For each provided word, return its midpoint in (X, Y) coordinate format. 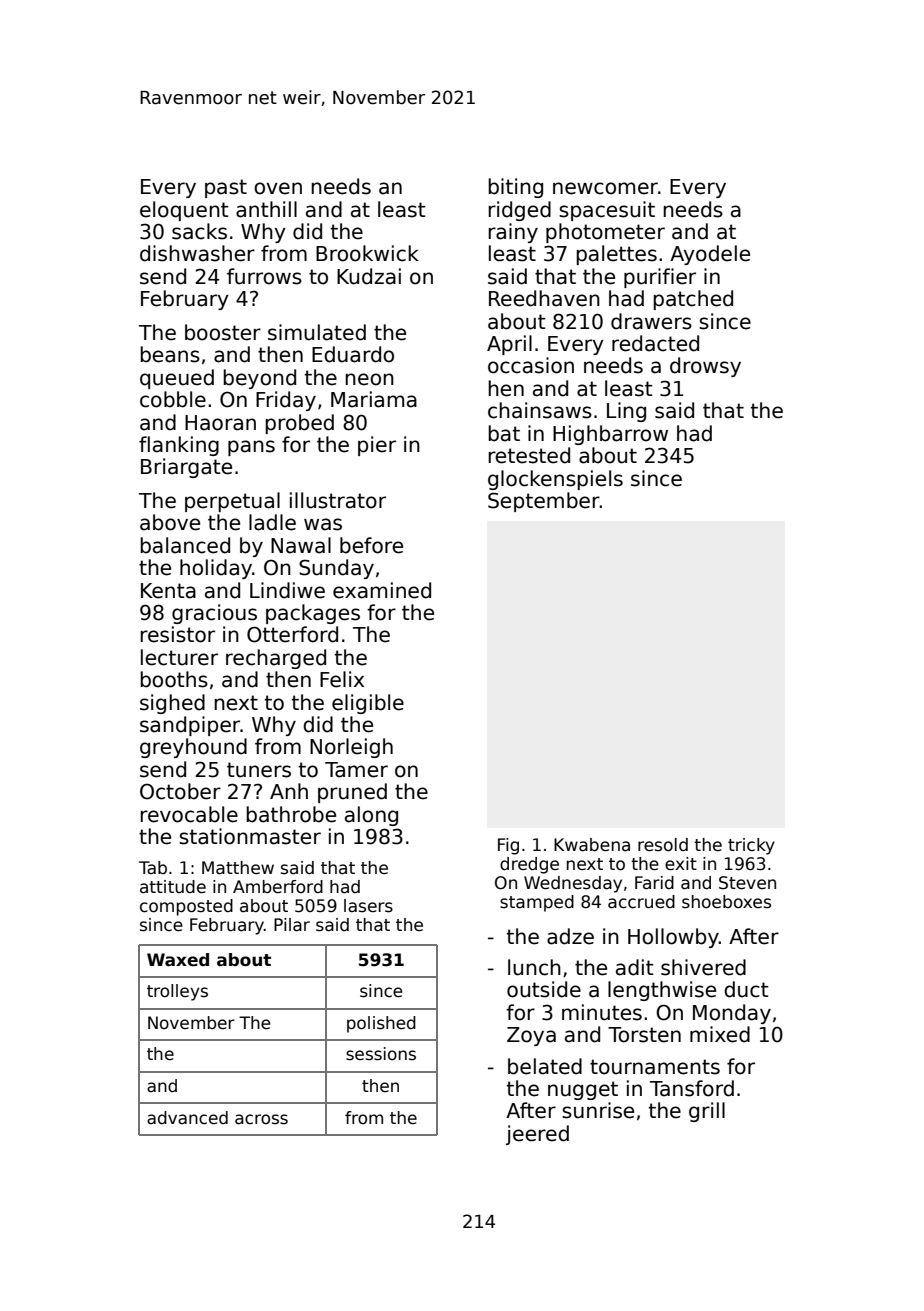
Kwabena (592, 845)
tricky (751, 846)
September (544, 502)
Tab (153, 868)
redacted (655, 343)
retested (529, 455)
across (261, 1119)
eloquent (184, 211)
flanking (179, 446)
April (509, 345)
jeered (537, 1135)
